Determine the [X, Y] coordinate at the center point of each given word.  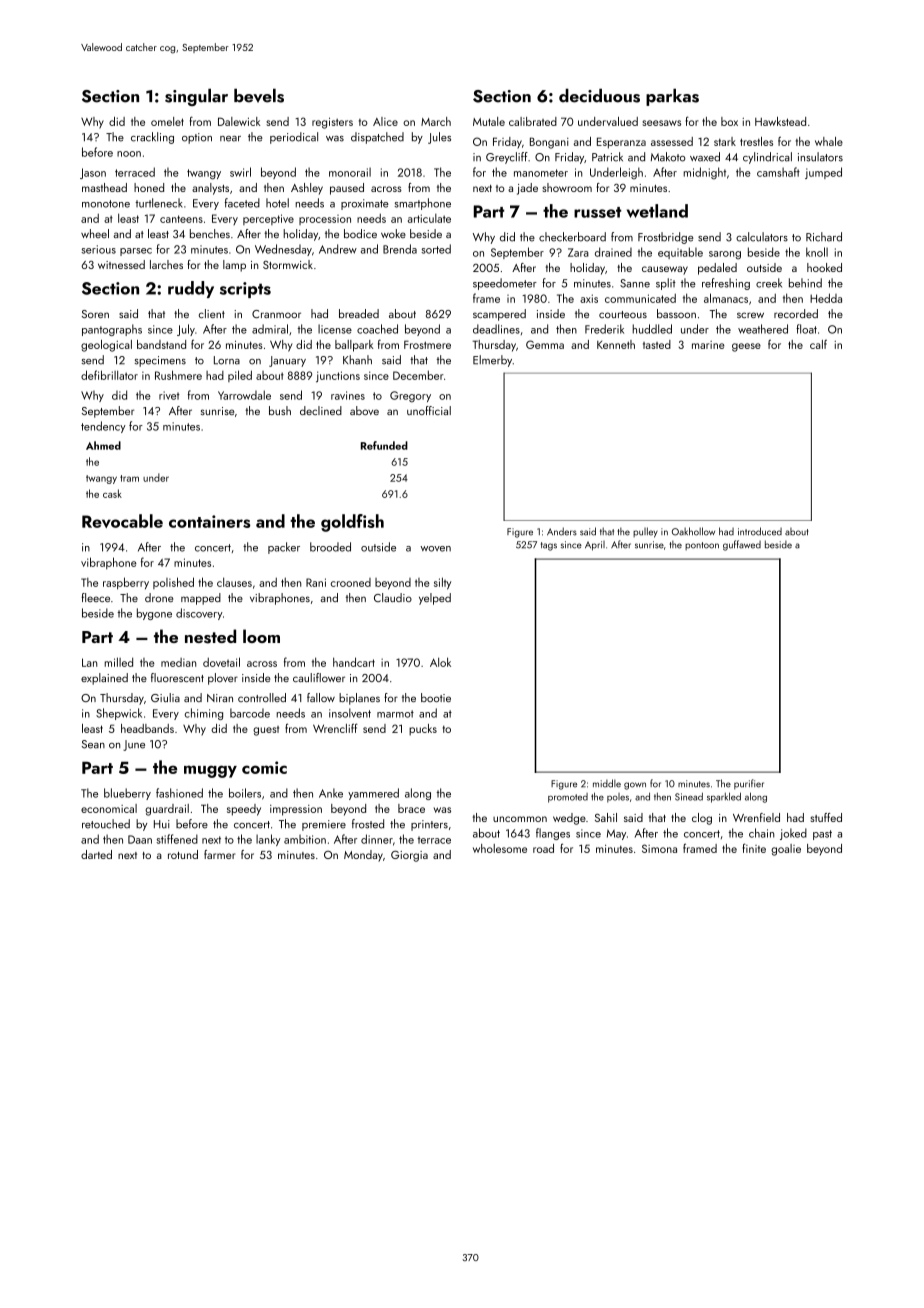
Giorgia [409, 856]
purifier [749, 784]
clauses [234, 582]
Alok [440, 662]
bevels [259, 96]
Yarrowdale [244, 395]
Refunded [384, 445]
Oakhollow [693, 531]
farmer [219, 854]
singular [196, 97]
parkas [672, 97]
